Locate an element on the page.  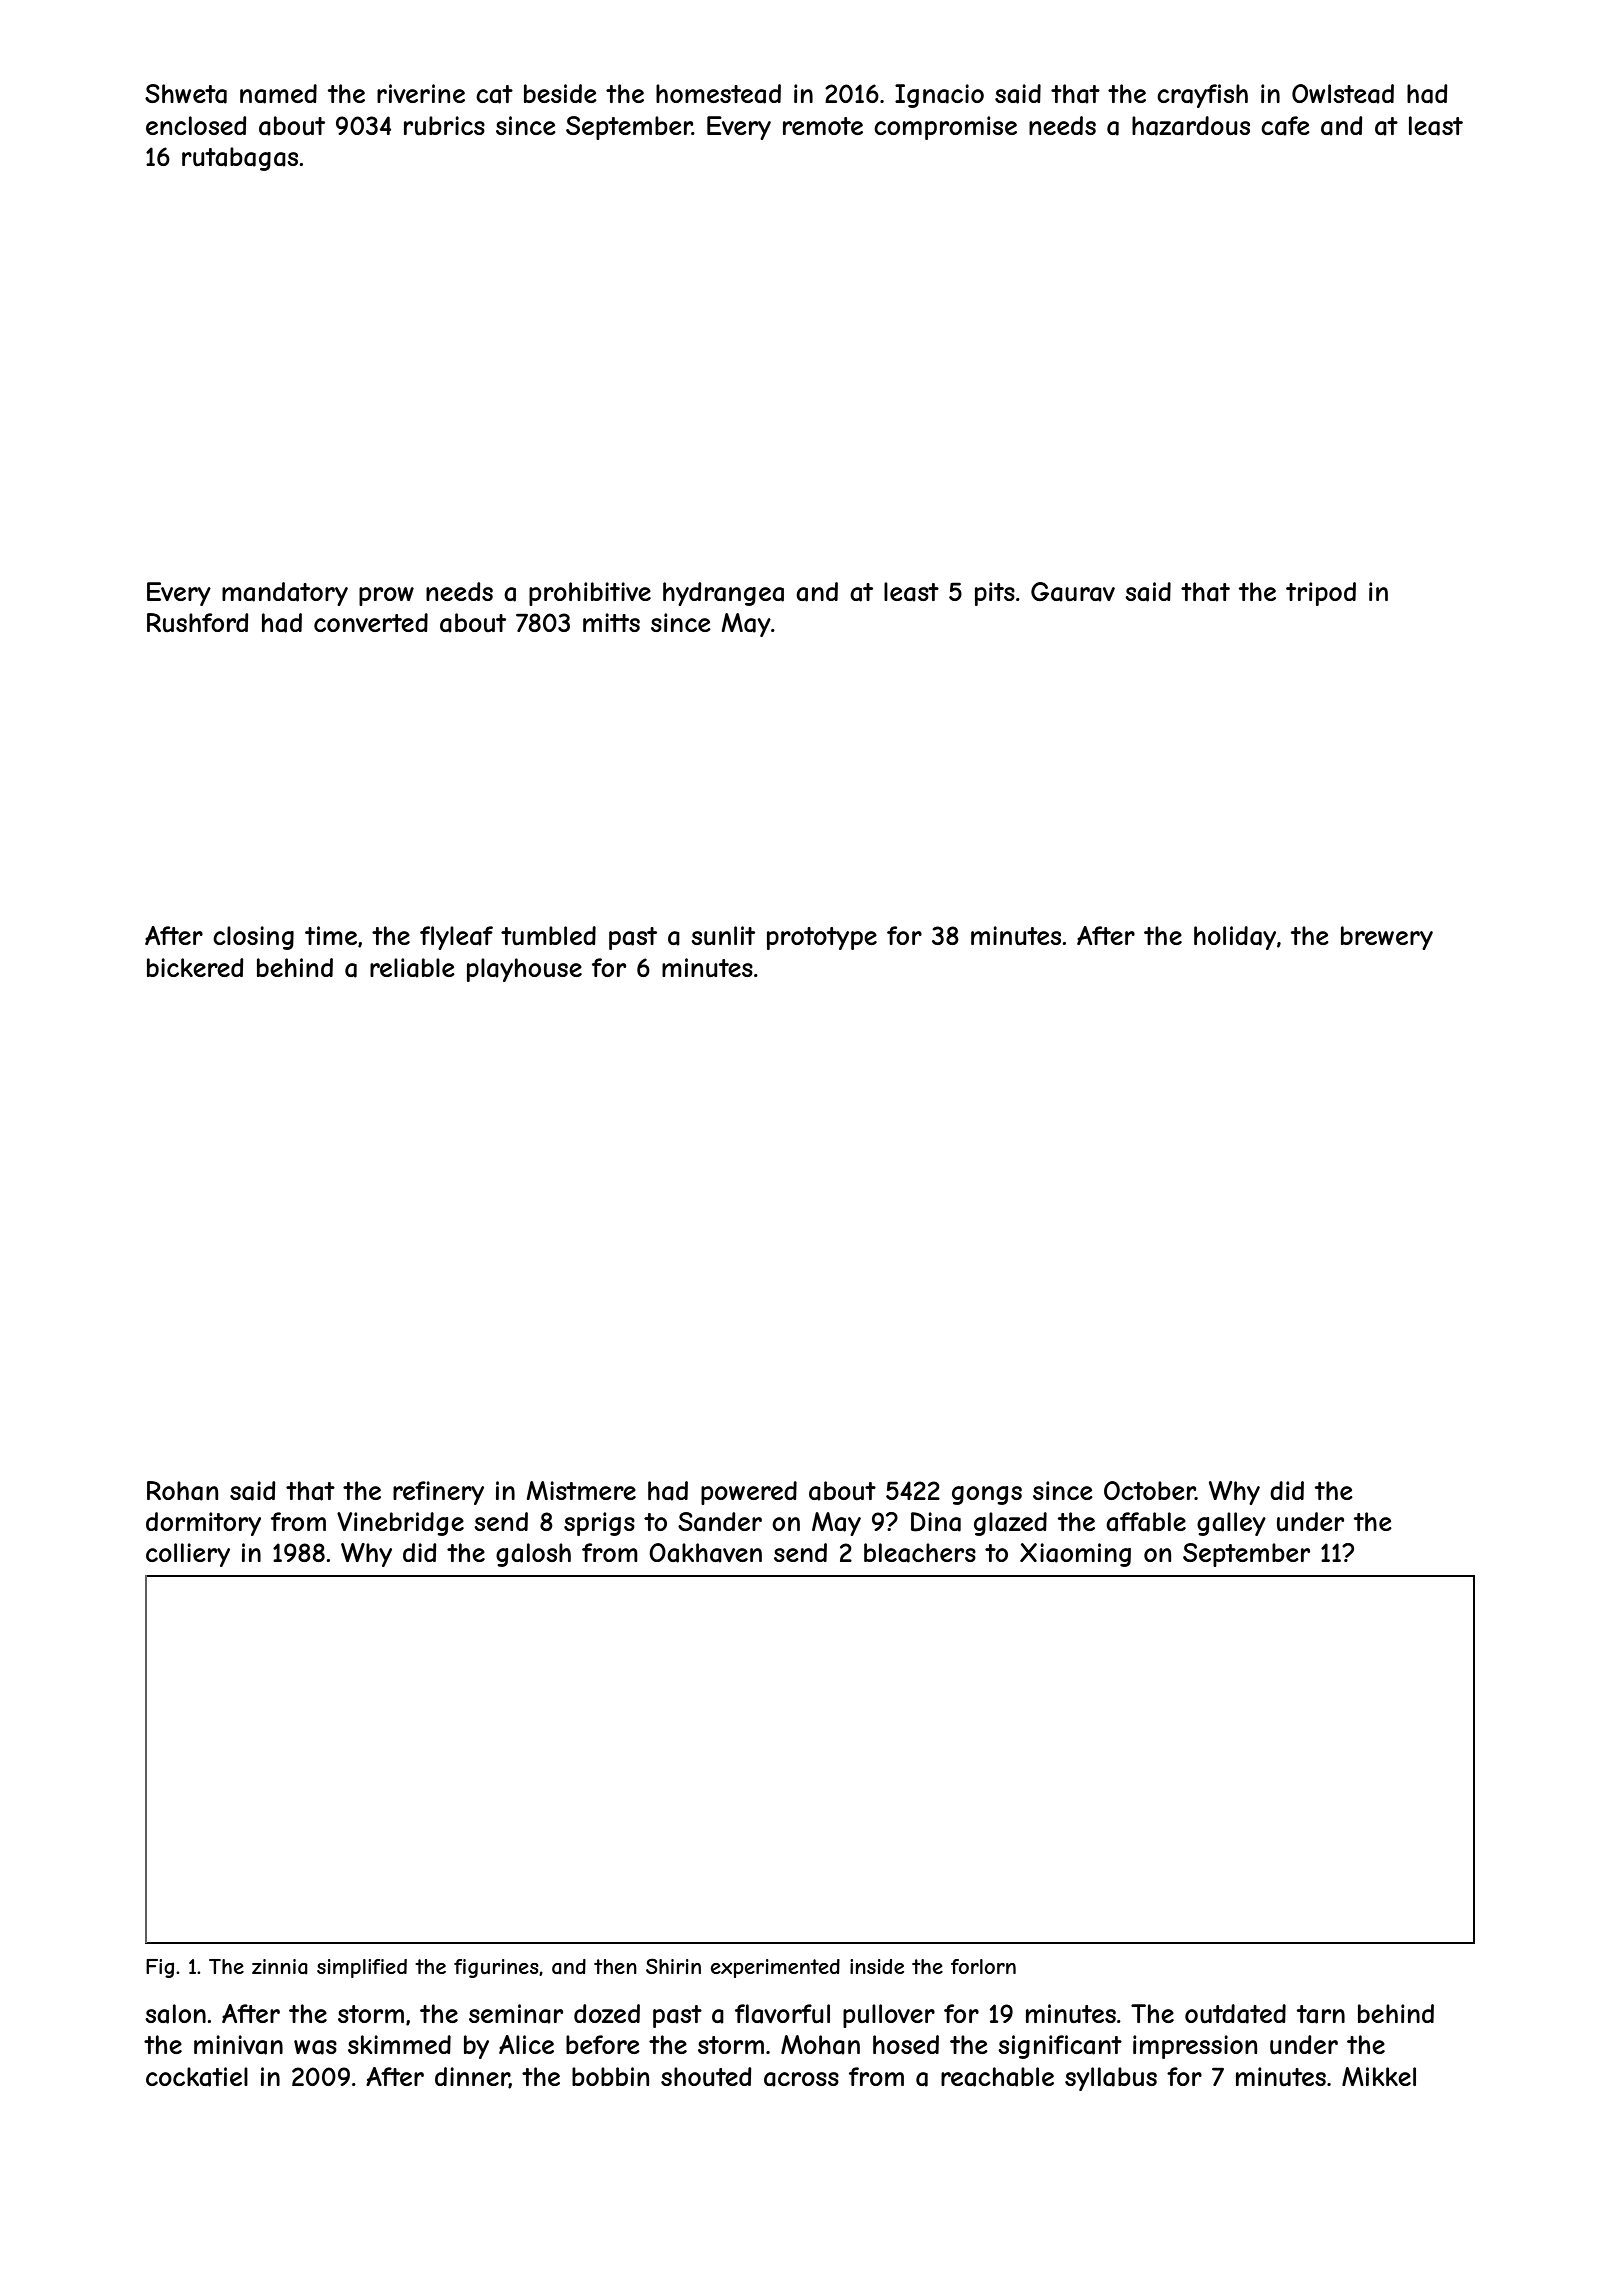
holiday is located at coordinates (1235, 938).
